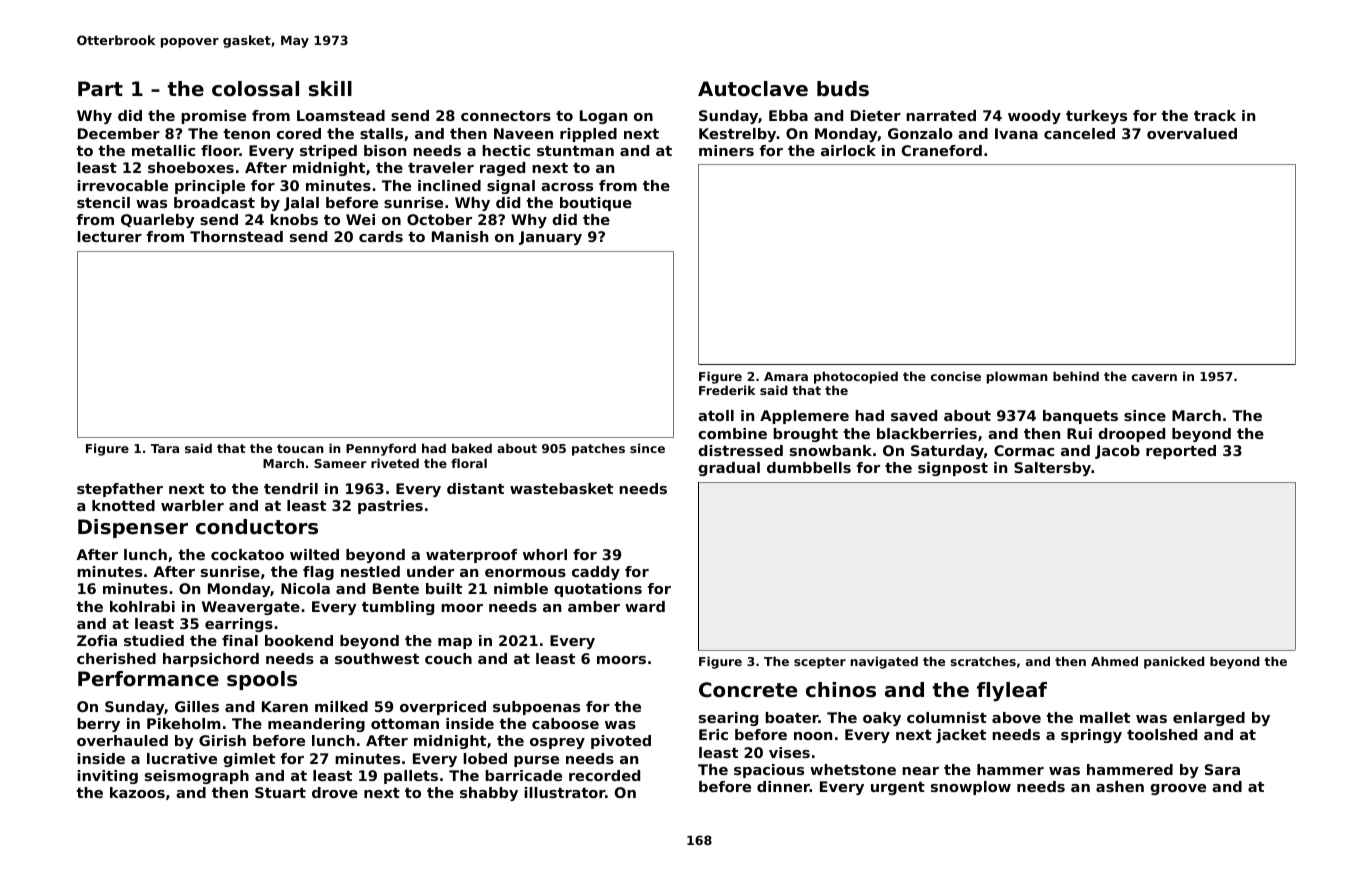 This screenshot has height=887, width=1372. Describe the element at coordinates (596, 573) in the screenshot. I see `caddy` at that location.
